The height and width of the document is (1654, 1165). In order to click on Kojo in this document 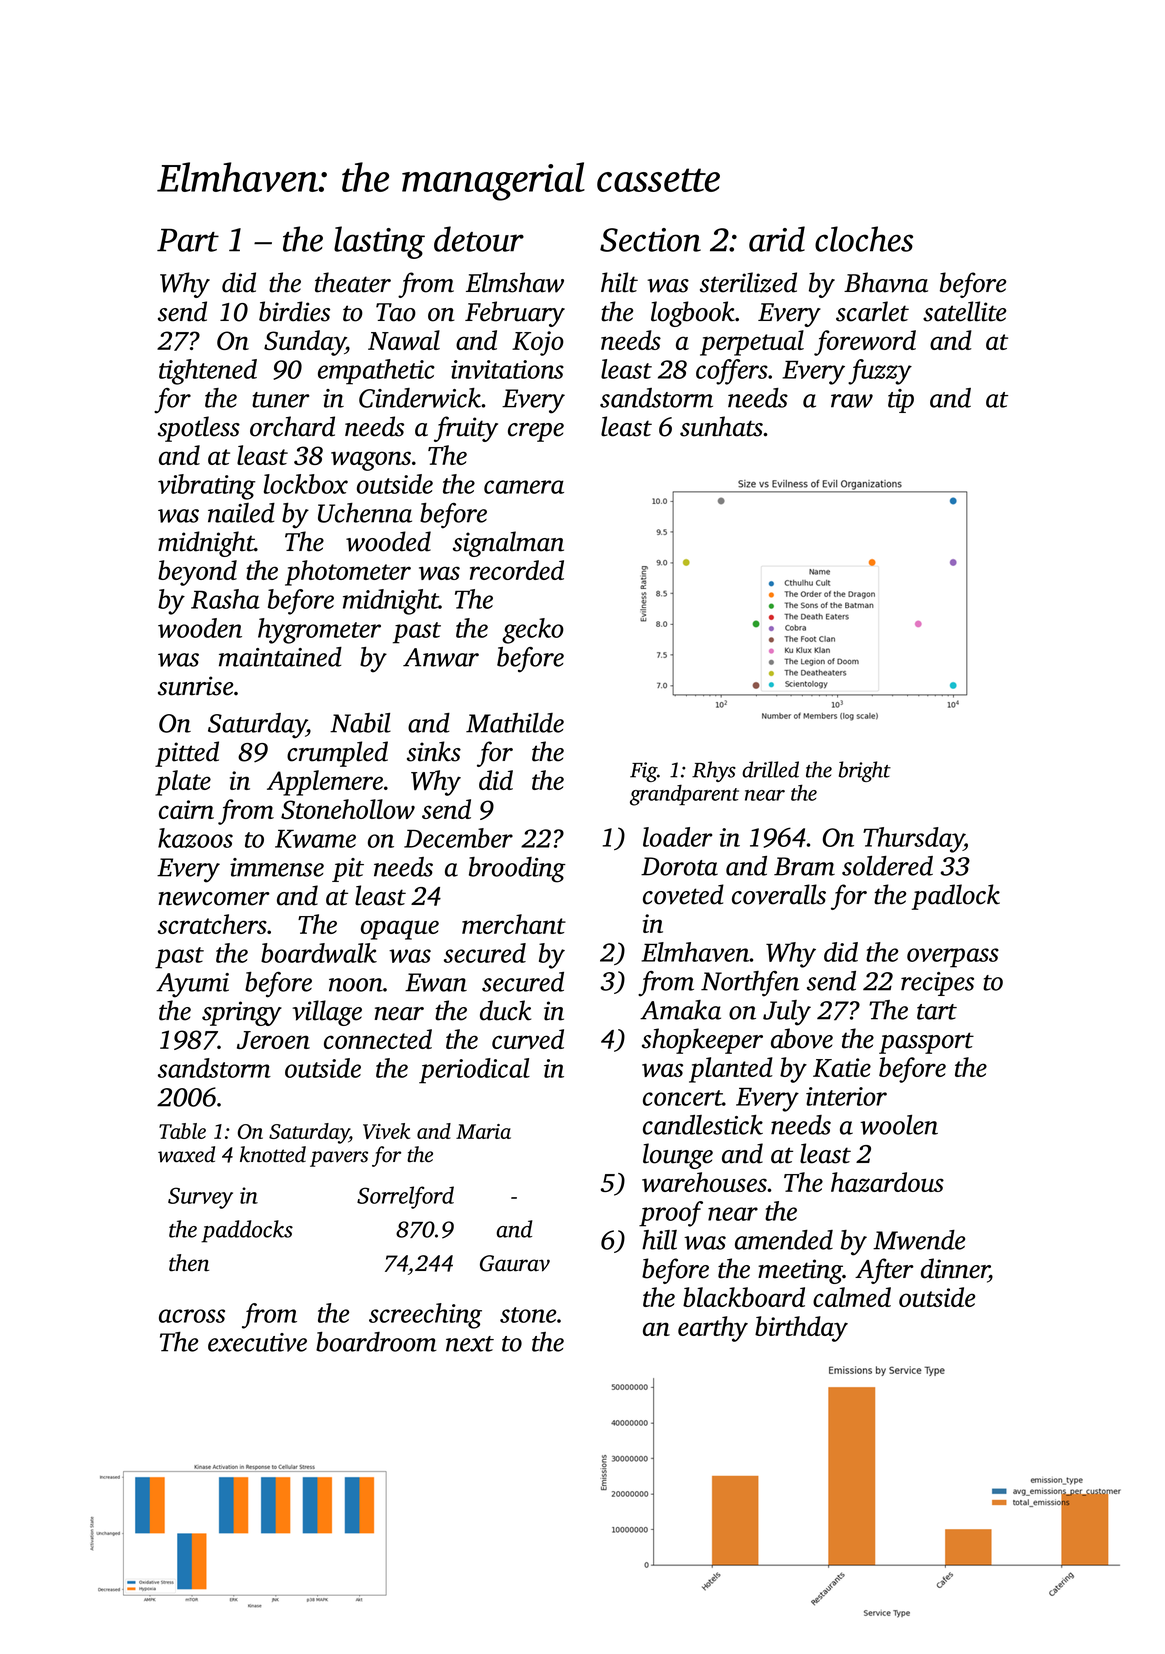, I will do `click(538, 343)`.
